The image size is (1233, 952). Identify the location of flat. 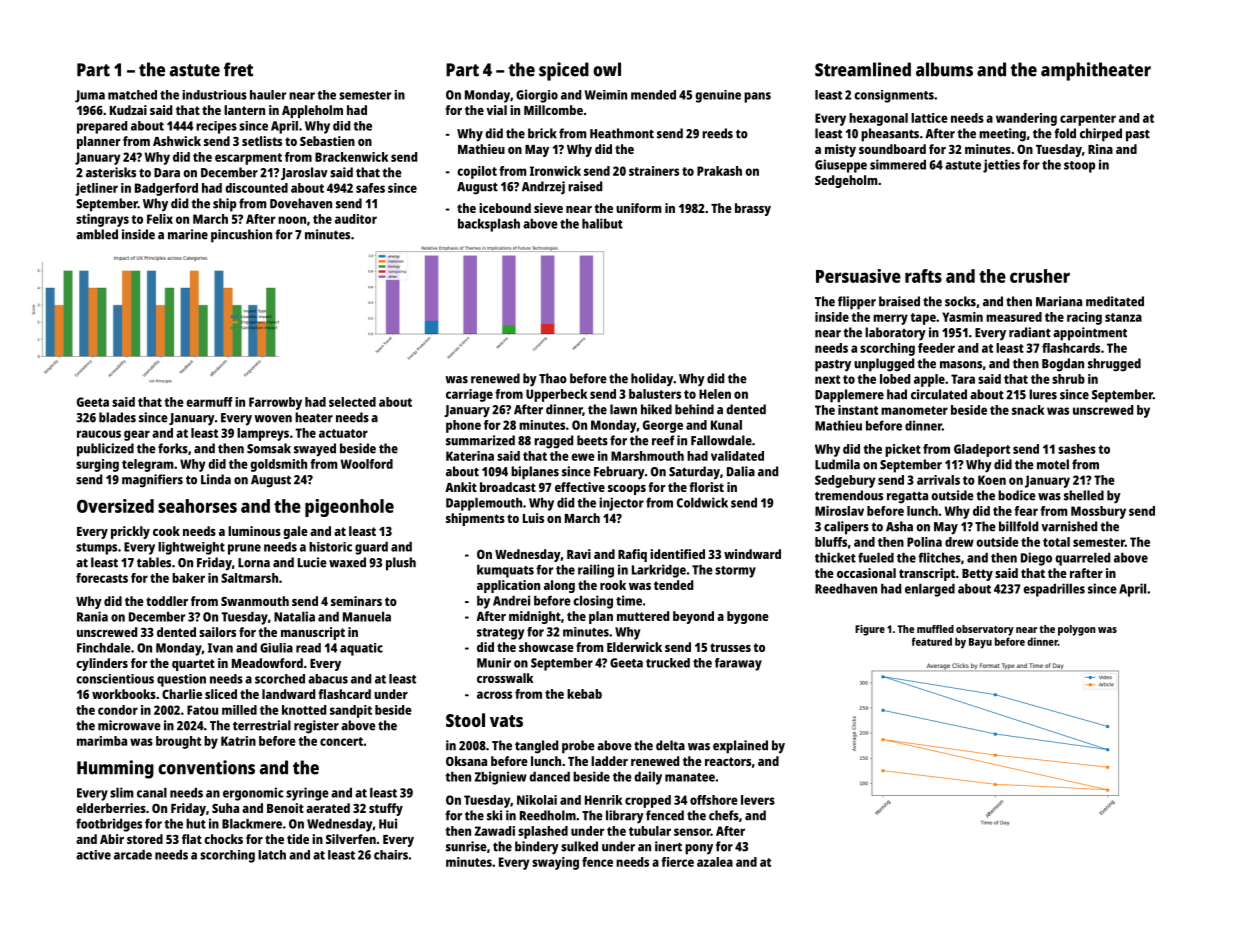
(192, 839).
